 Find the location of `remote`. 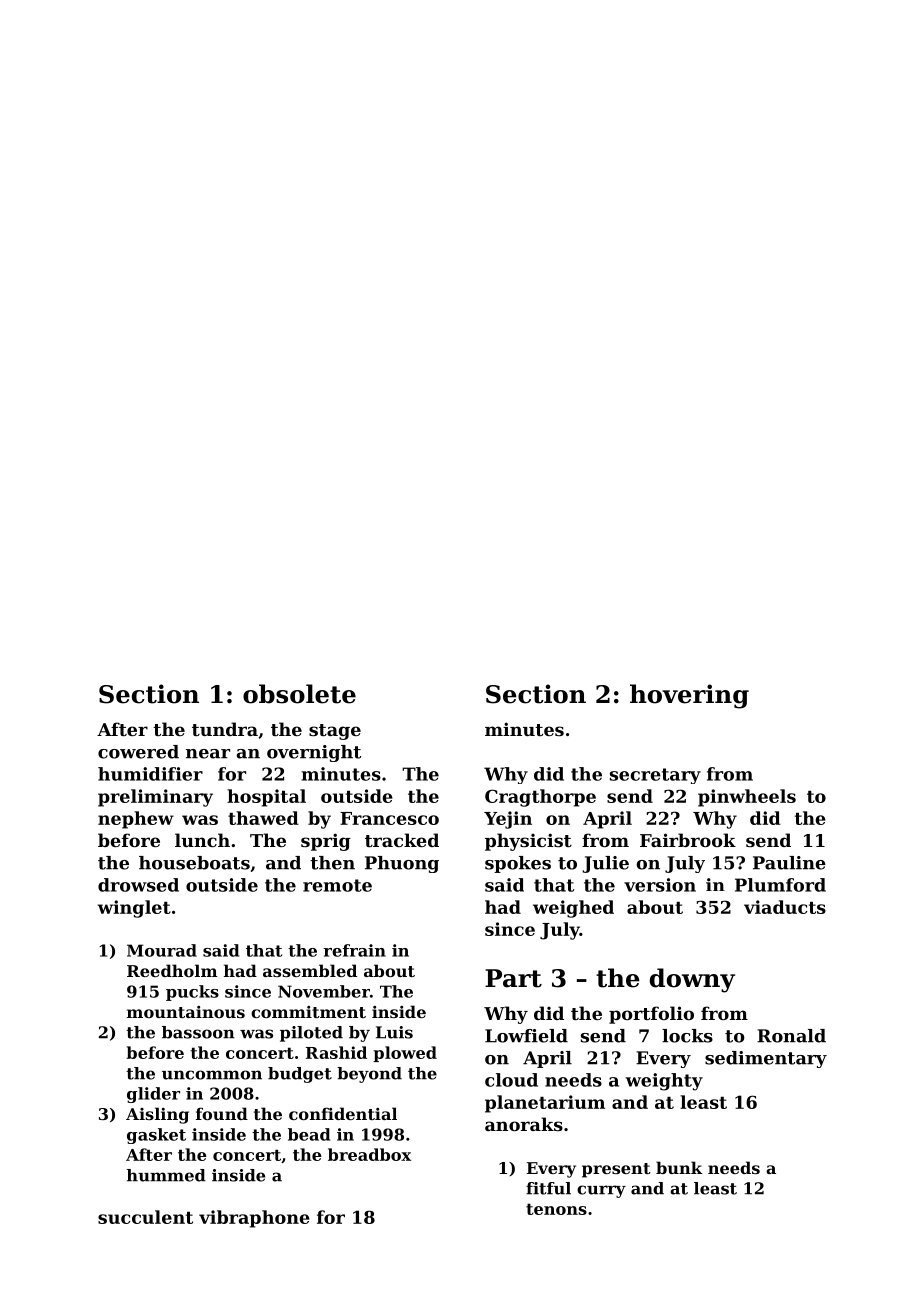

remote is located at coordinates (337, 885).
